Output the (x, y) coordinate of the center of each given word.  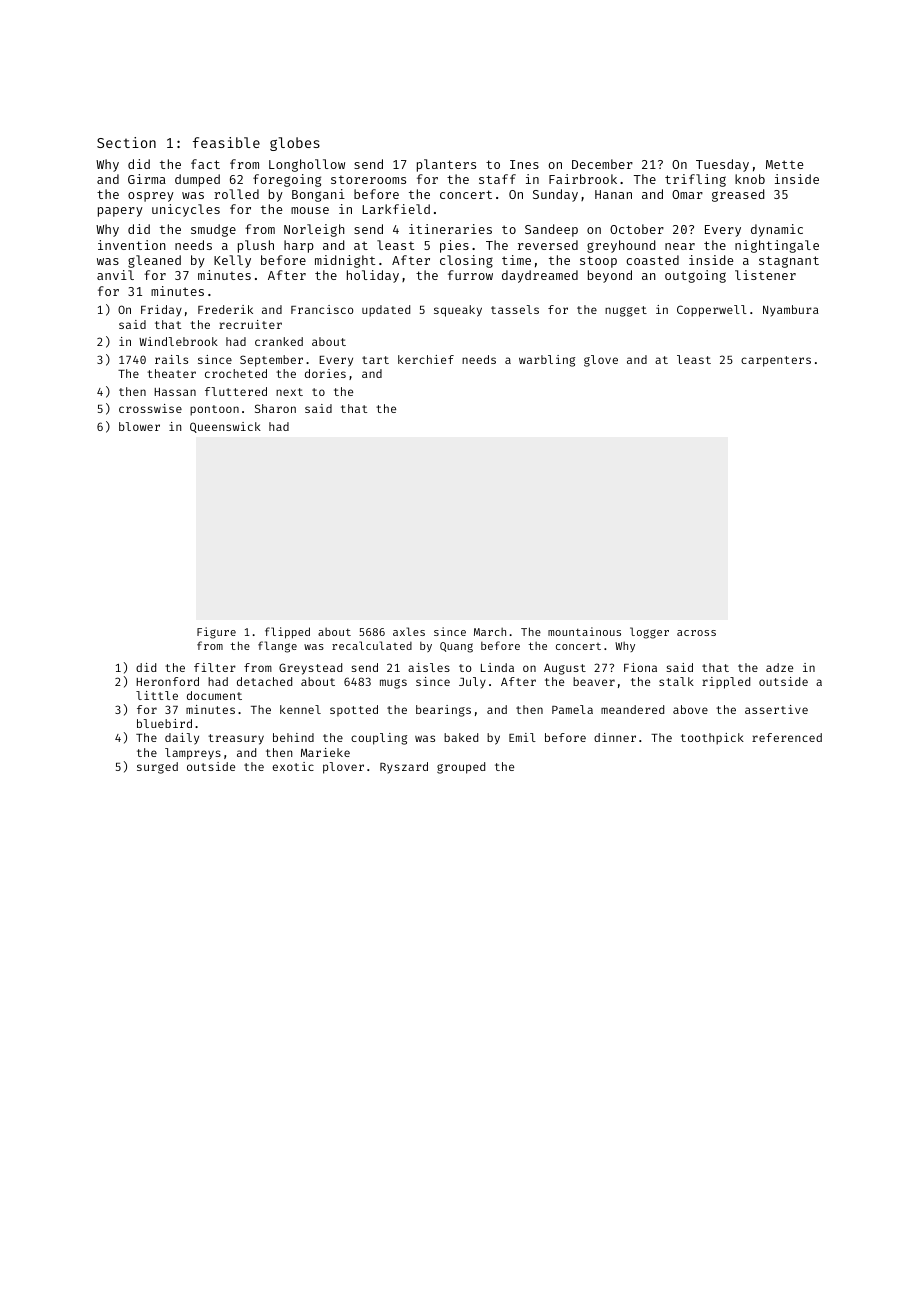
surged (157, 768)
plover (343, 768)
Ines (524, 164)
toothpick (712, 739)
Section (126, 142)
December (602, 164)
